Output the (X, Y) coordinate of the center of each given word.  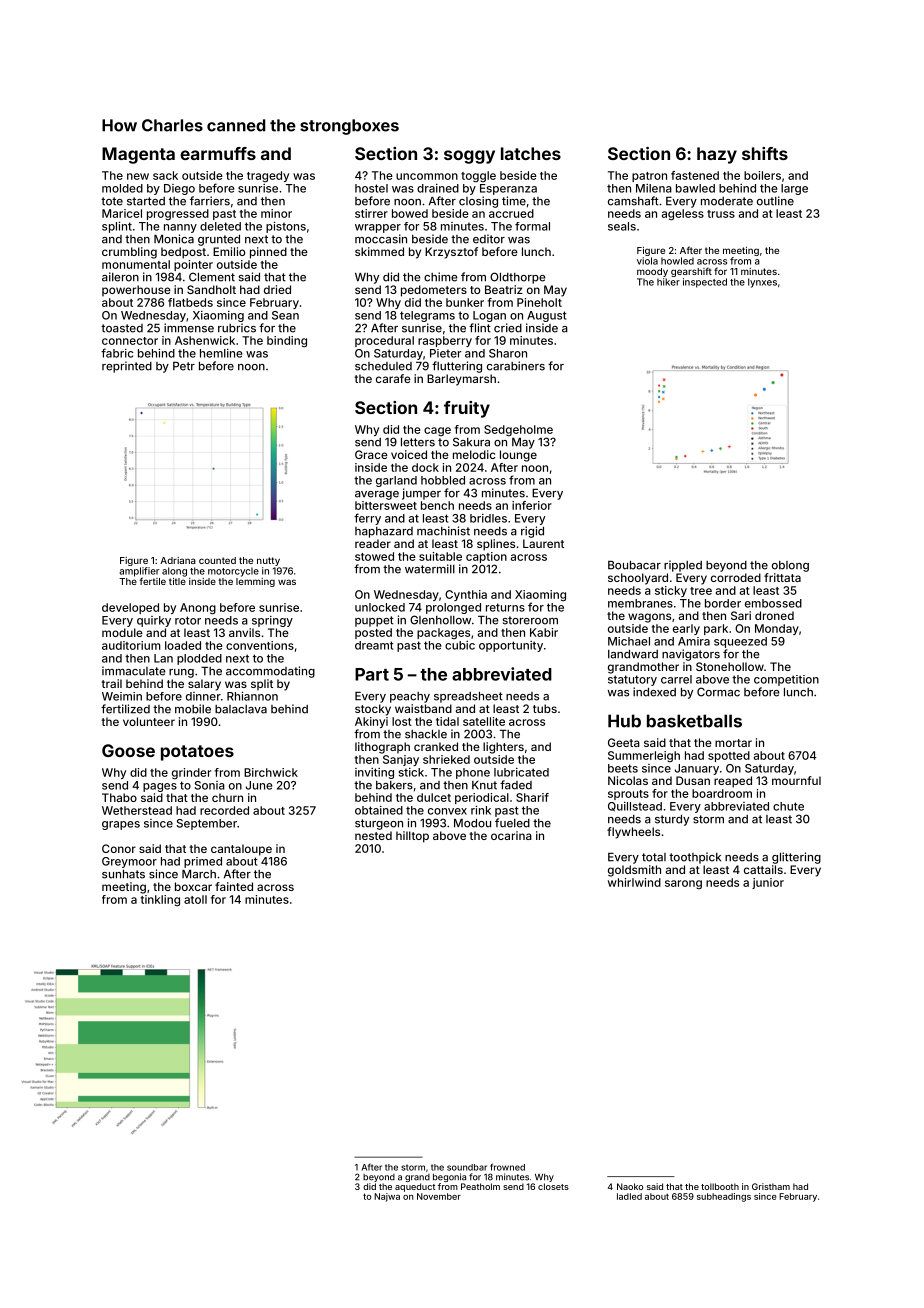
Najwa (387, 1197)
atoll (195, 899)
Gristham (771, 1186)
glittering (796, 858)
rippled (683, 566)
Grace (371, 454)
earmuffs (218, 153)
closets (553, 1186)
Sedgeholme (518, 430)
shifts (765, 153)
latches (531, 153)
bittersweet (386, 505)
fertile (153, 581)
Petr (184, 366)
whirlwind (634, 882)
